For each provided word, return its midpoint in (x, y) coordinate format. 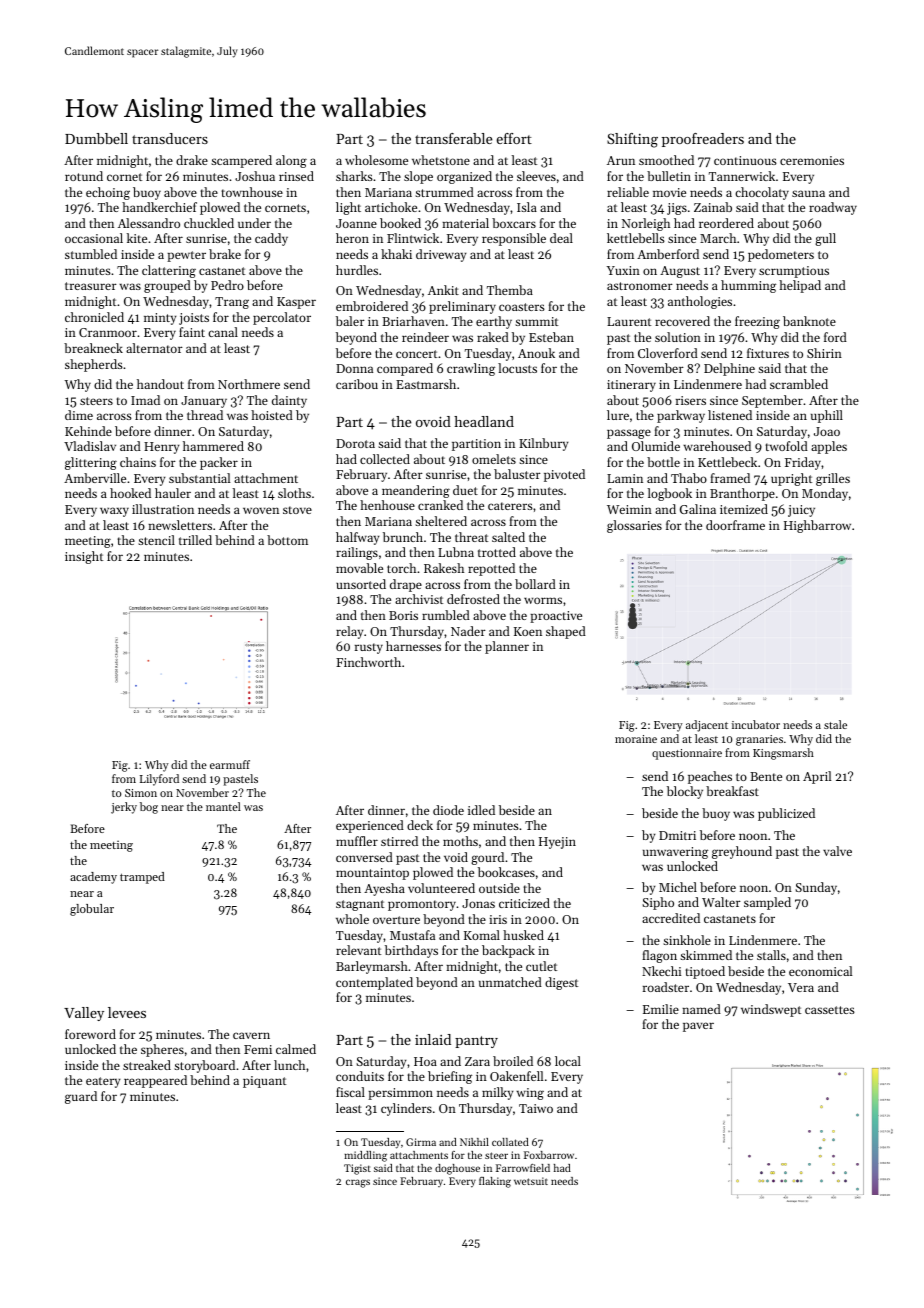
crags (358, 1183)
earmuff (230, 764)
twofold (786, 446)
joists (194, 319)
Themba (510, 290)
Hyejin (557, 843)
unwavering (675, 853)
